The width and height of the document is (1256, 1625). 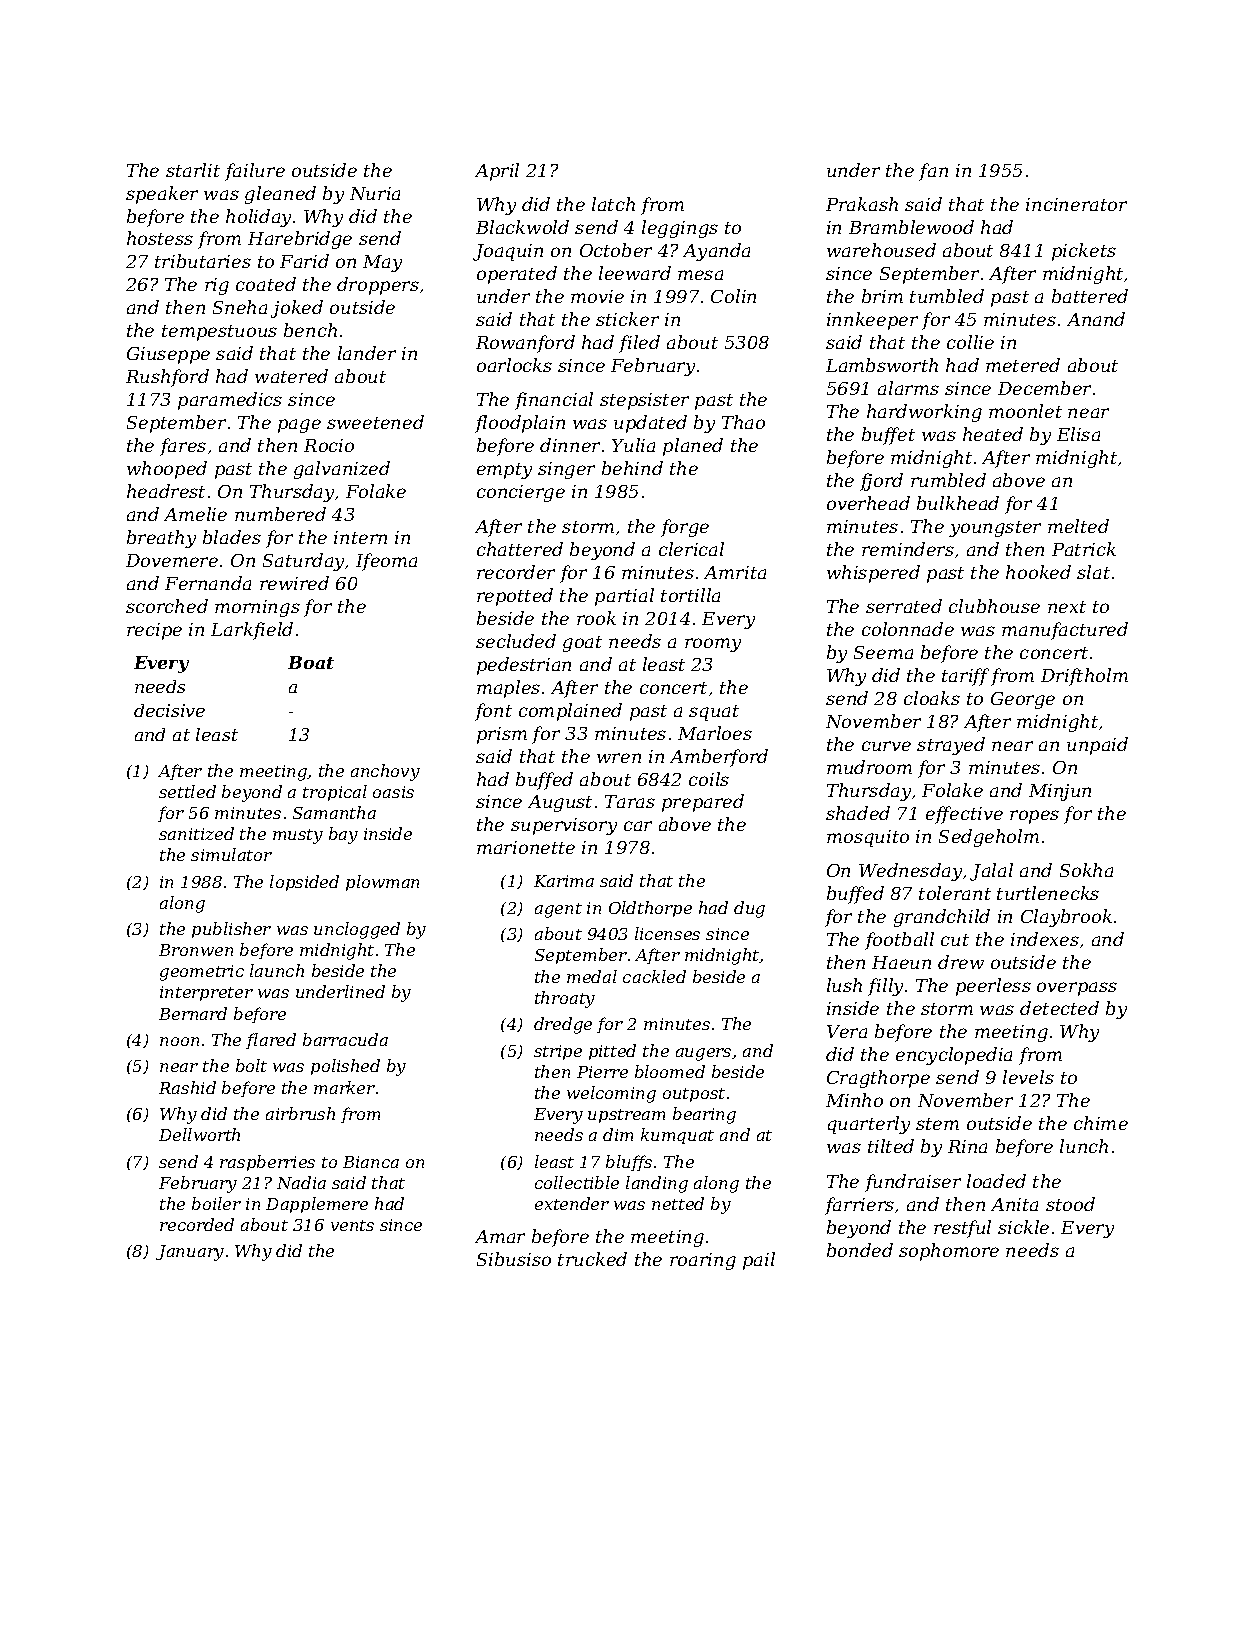 I want to click on April, so click(x=497, y=172).
